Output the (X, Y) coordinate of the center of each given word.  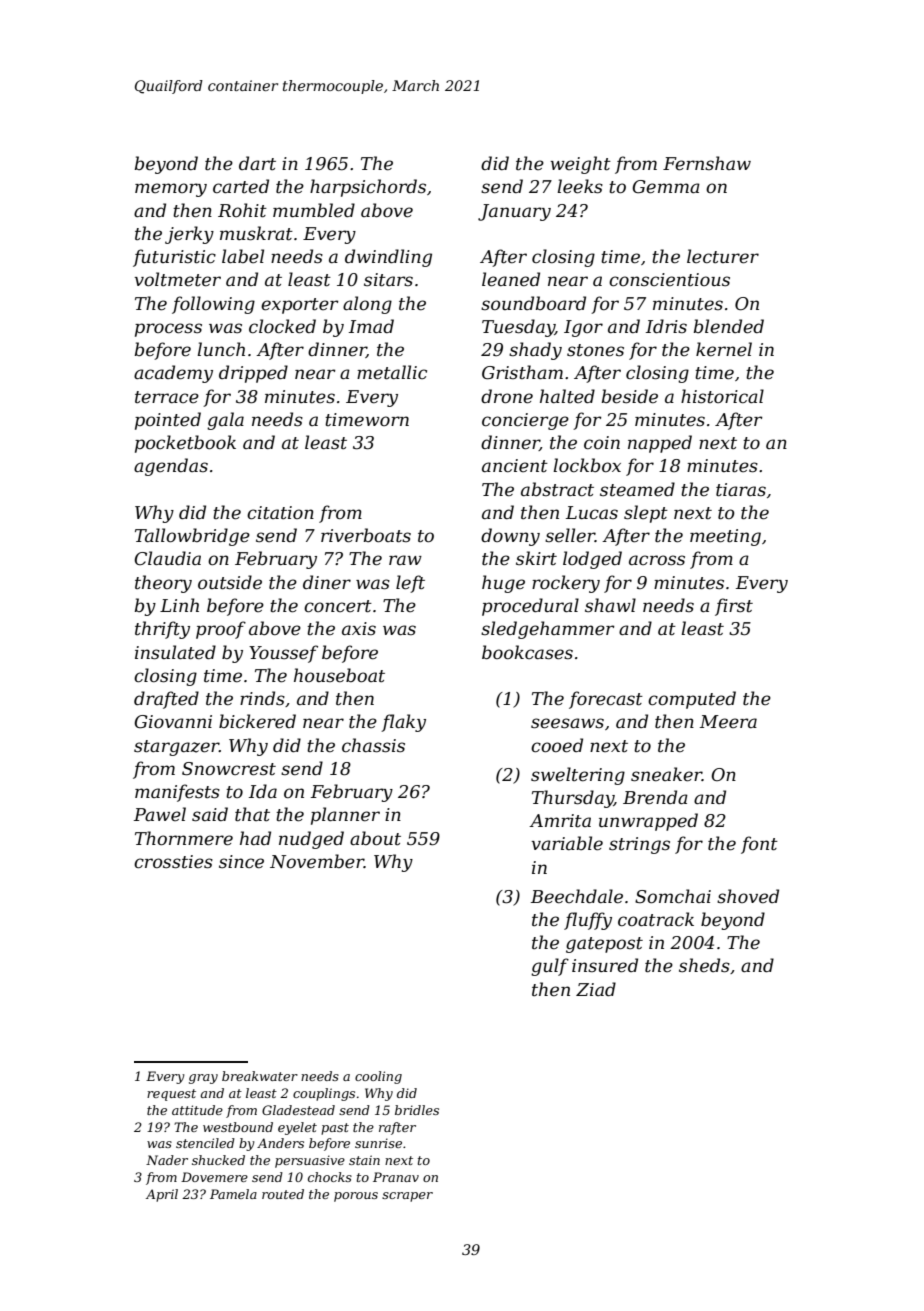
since (241, 862)
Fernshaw (707, 163)
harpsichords (368, 188)
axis (359, 628)
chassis (373, 745)
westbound (238, 1127)
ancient (515, 466)
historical (722, 396)
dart (257, 163)
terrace (167, 397)
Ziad (596, 989)
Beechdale (577, 896)
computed (692, 700)
